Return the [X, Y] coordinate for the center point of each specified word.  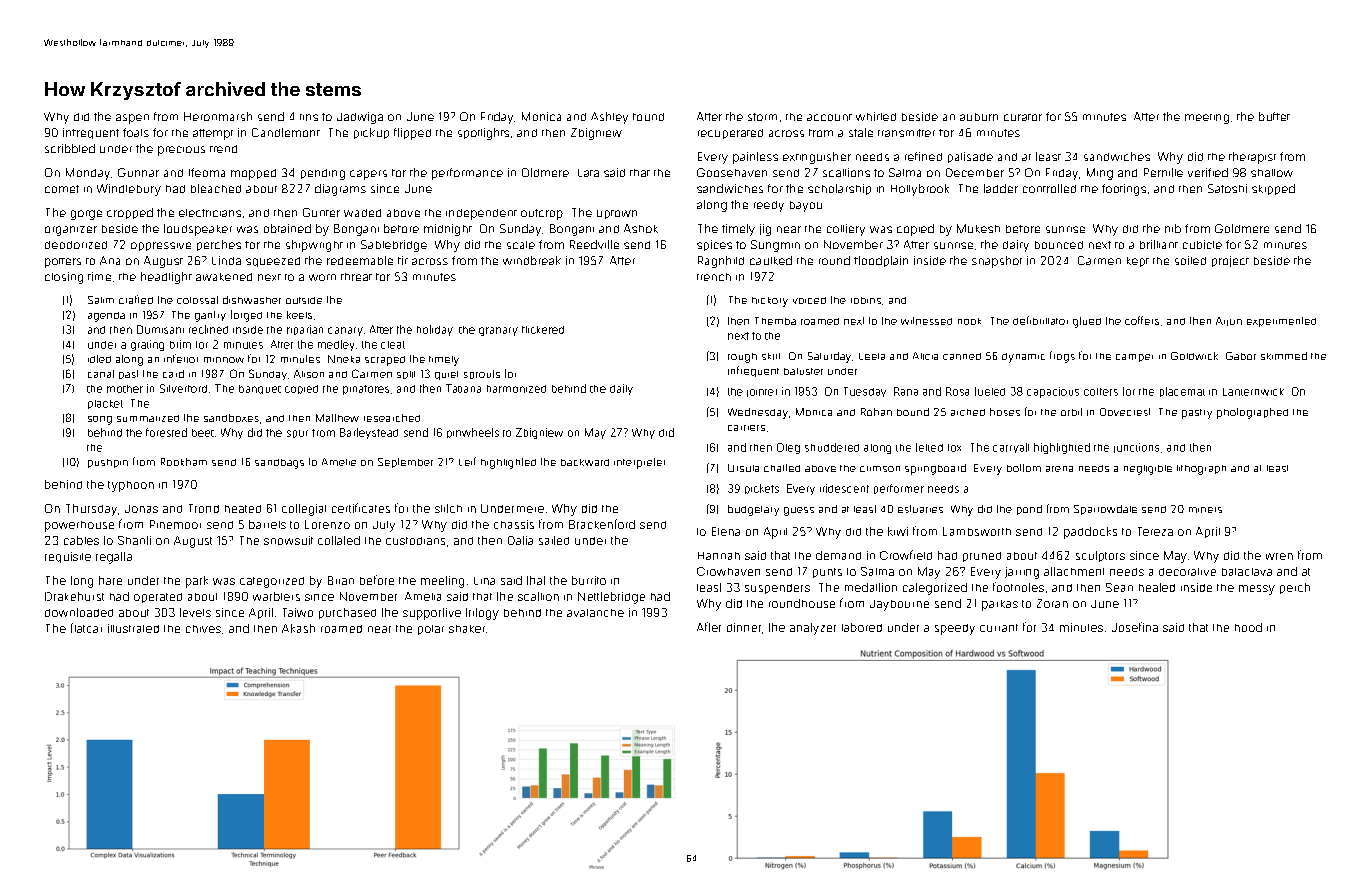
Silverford [183, 388]
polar [431, 630]
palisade [970, 157]
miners [1205, 510]
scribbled [70, 148]
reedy [769, 206]
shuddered [832, 447]
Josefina [1135, 627]
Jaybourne [899, 605]
